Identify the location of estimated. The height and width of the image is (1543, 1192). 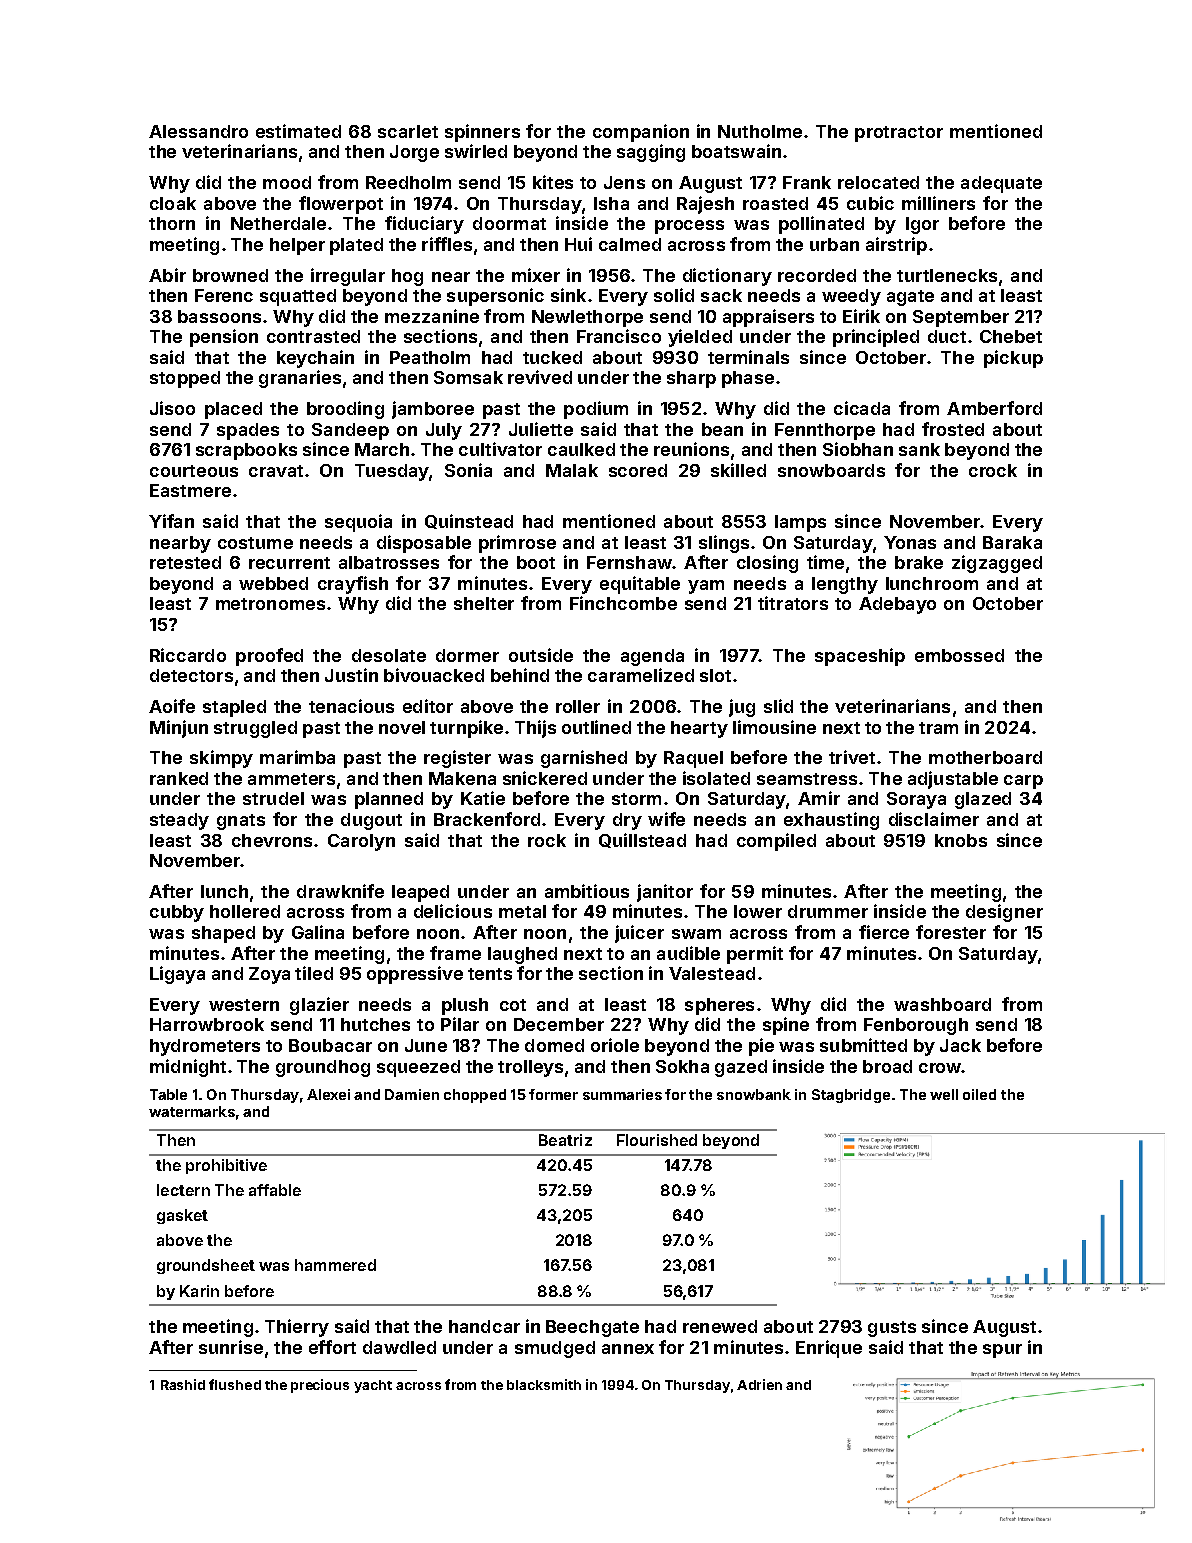
(298, 131).
